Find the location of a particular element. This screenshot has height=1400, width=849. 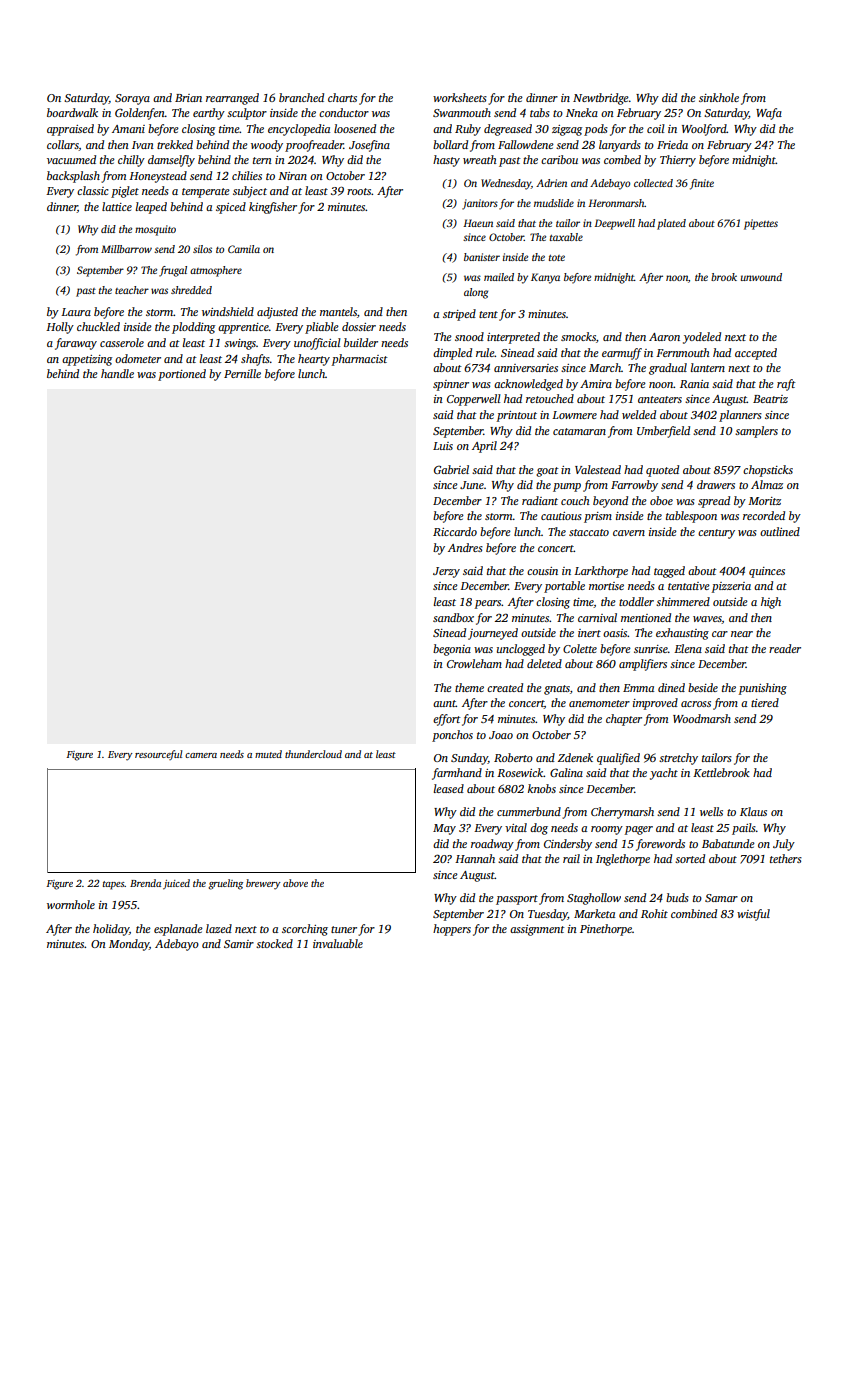

above is located at coordinates (295, 883).
